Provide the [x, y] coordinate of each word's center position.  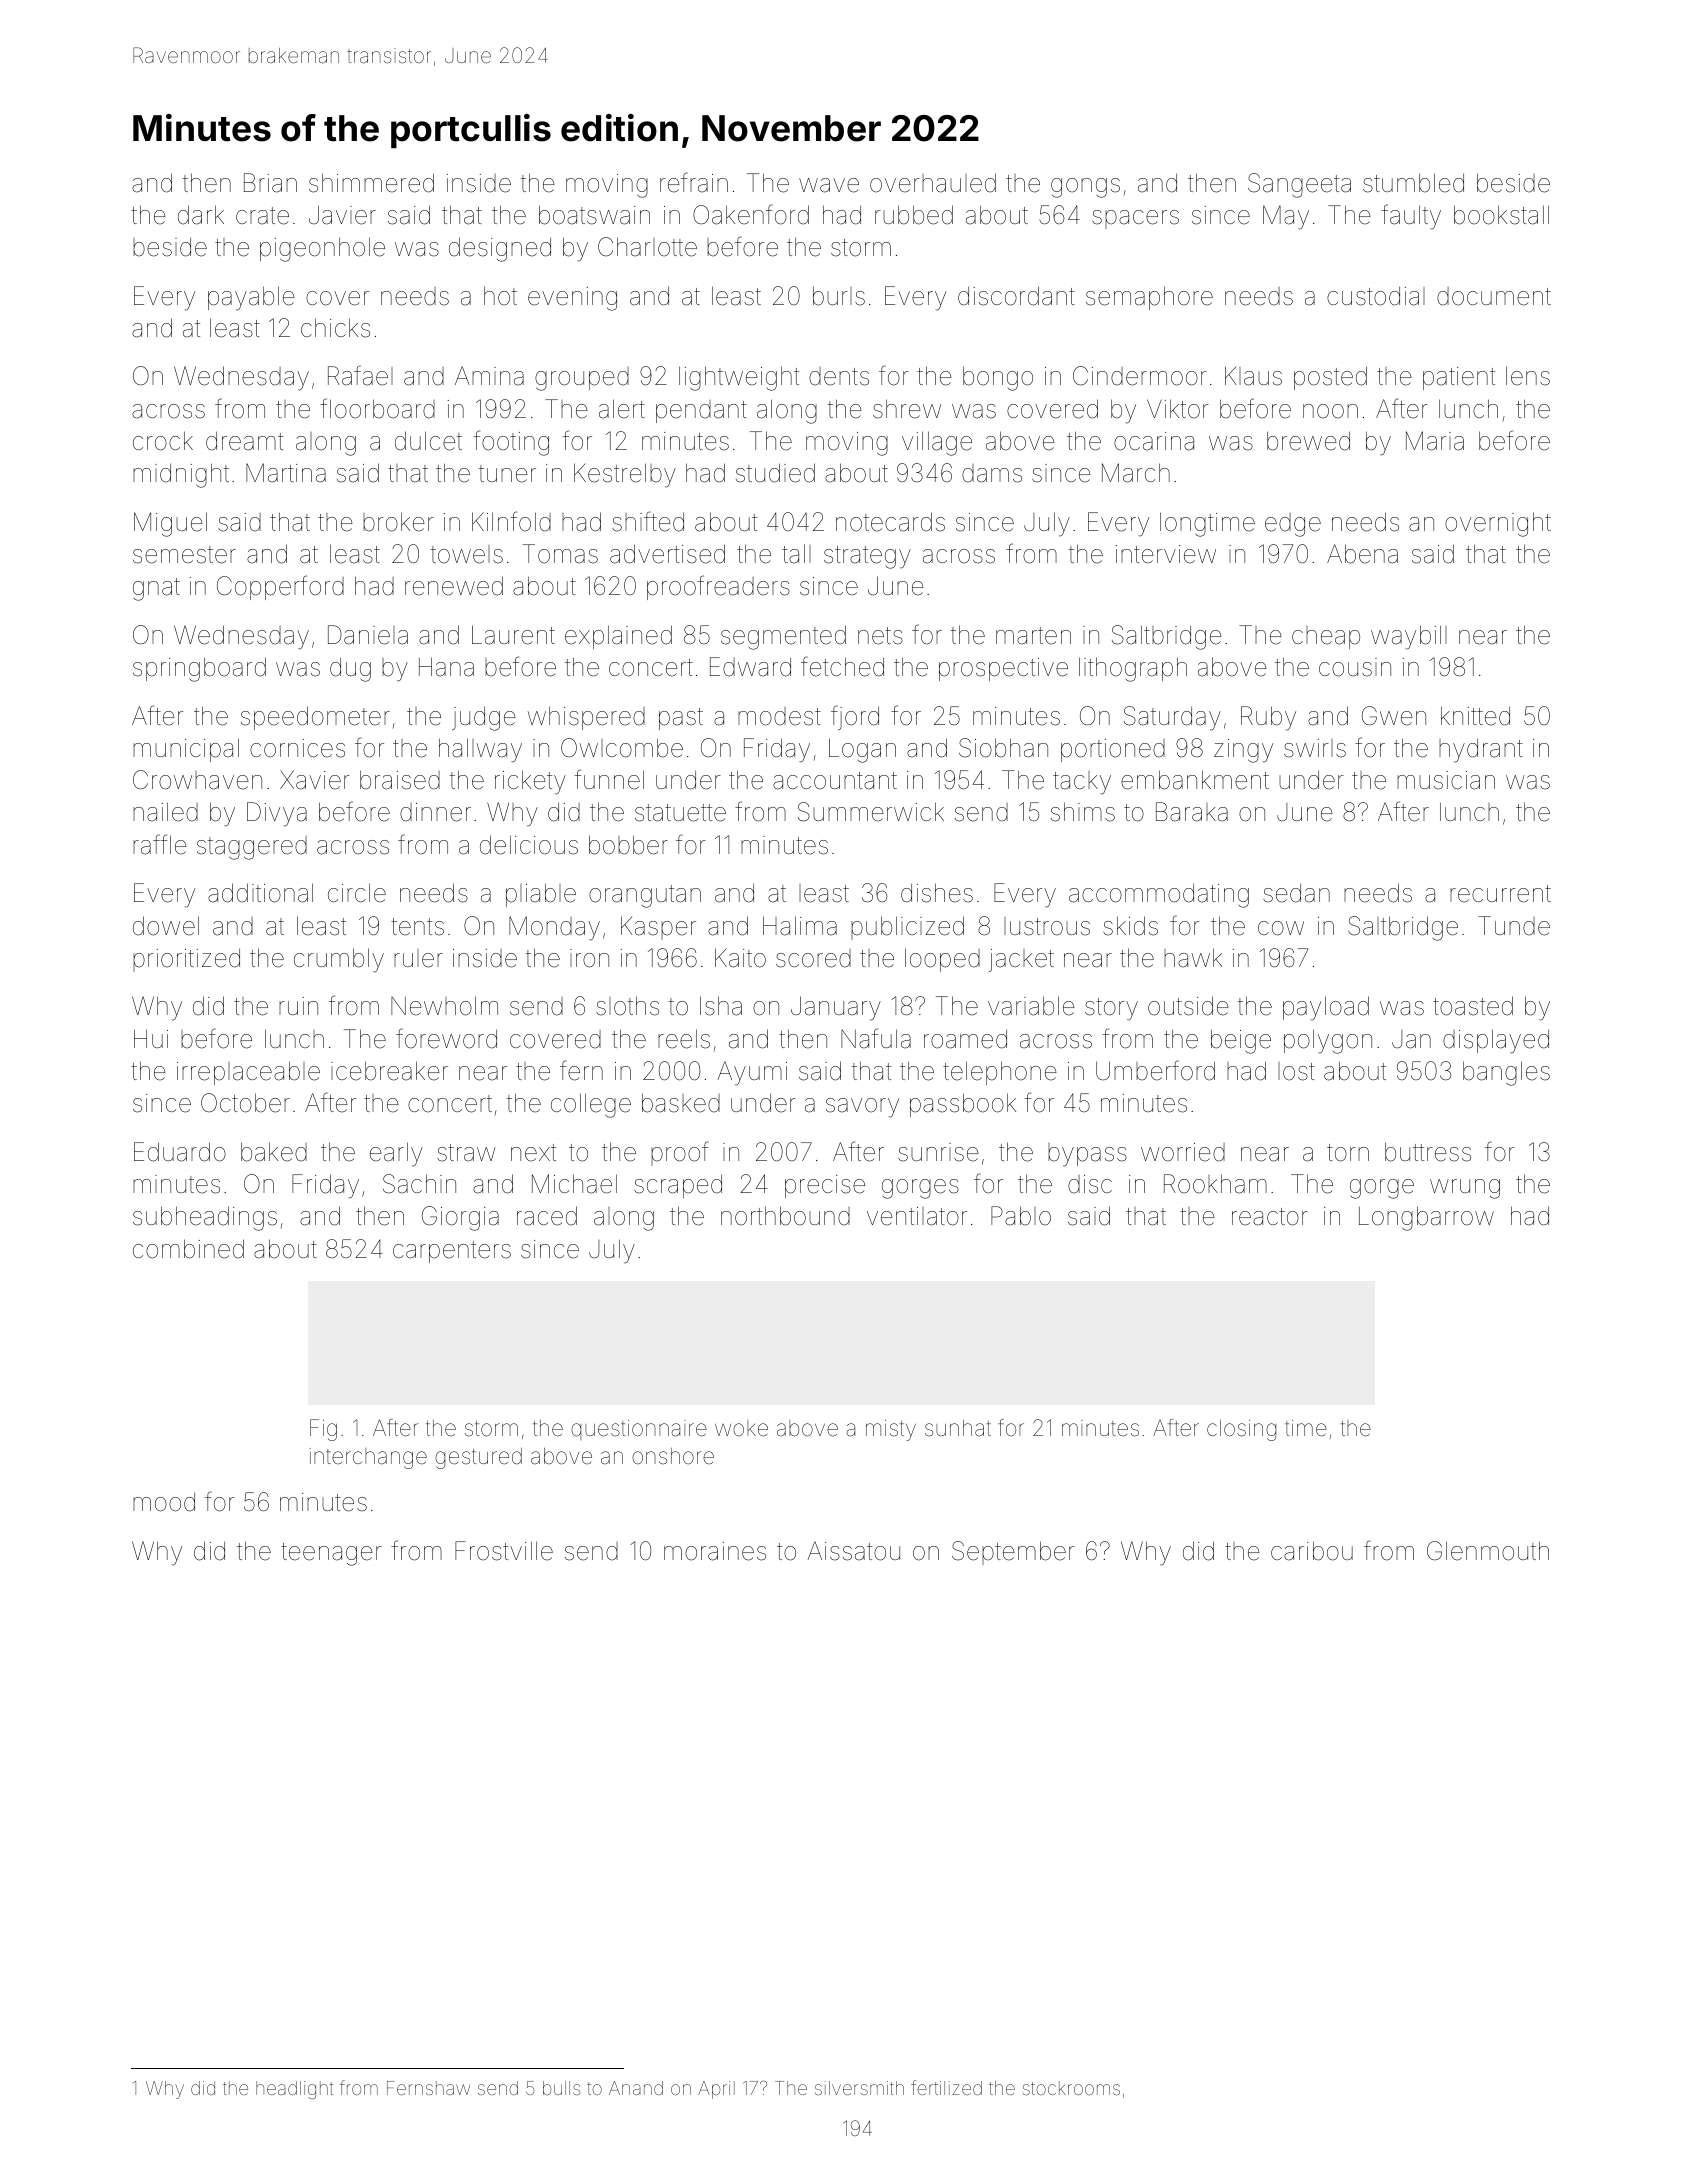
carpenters [452, 1252]
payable [251, 298]
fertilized [946, 2087]
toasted [1473, 1006]
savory [862, 1108]
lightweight [739, 378]
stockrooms [1071, 2088]
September [1013, 1553]
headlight [294, 2090]
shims [1083, 812]
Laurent [513, 635]
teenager [331, 1554]
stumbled [1413, 183]
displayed [1496, 1041]
